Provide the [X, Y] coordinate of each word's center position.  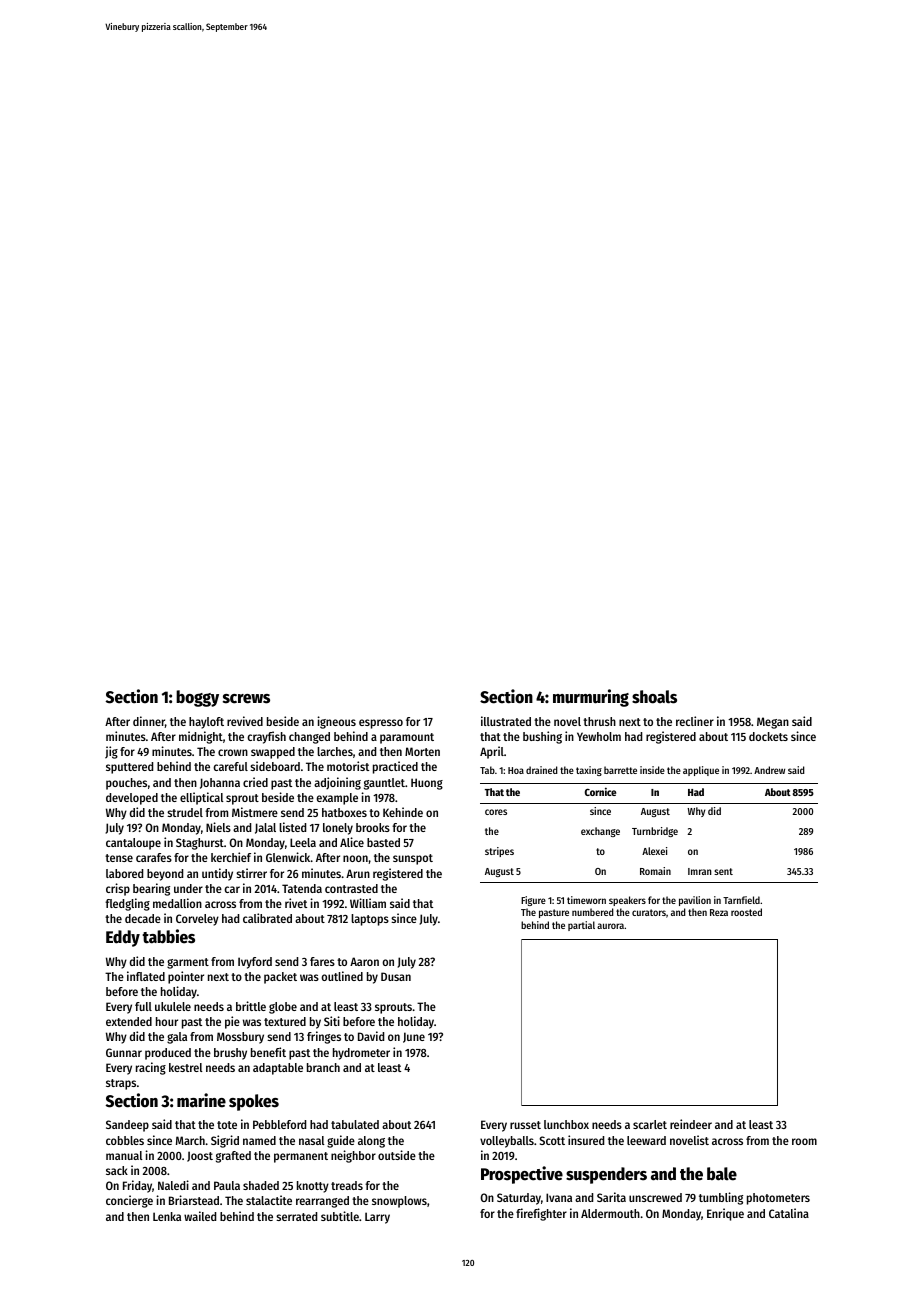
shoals [654, 697]
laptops [370, 920]
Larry [377, 1218]
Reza [719, 912]
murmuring [591, 698]
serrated [296, 1216]
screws [246, 699]
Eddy [123, 938]
